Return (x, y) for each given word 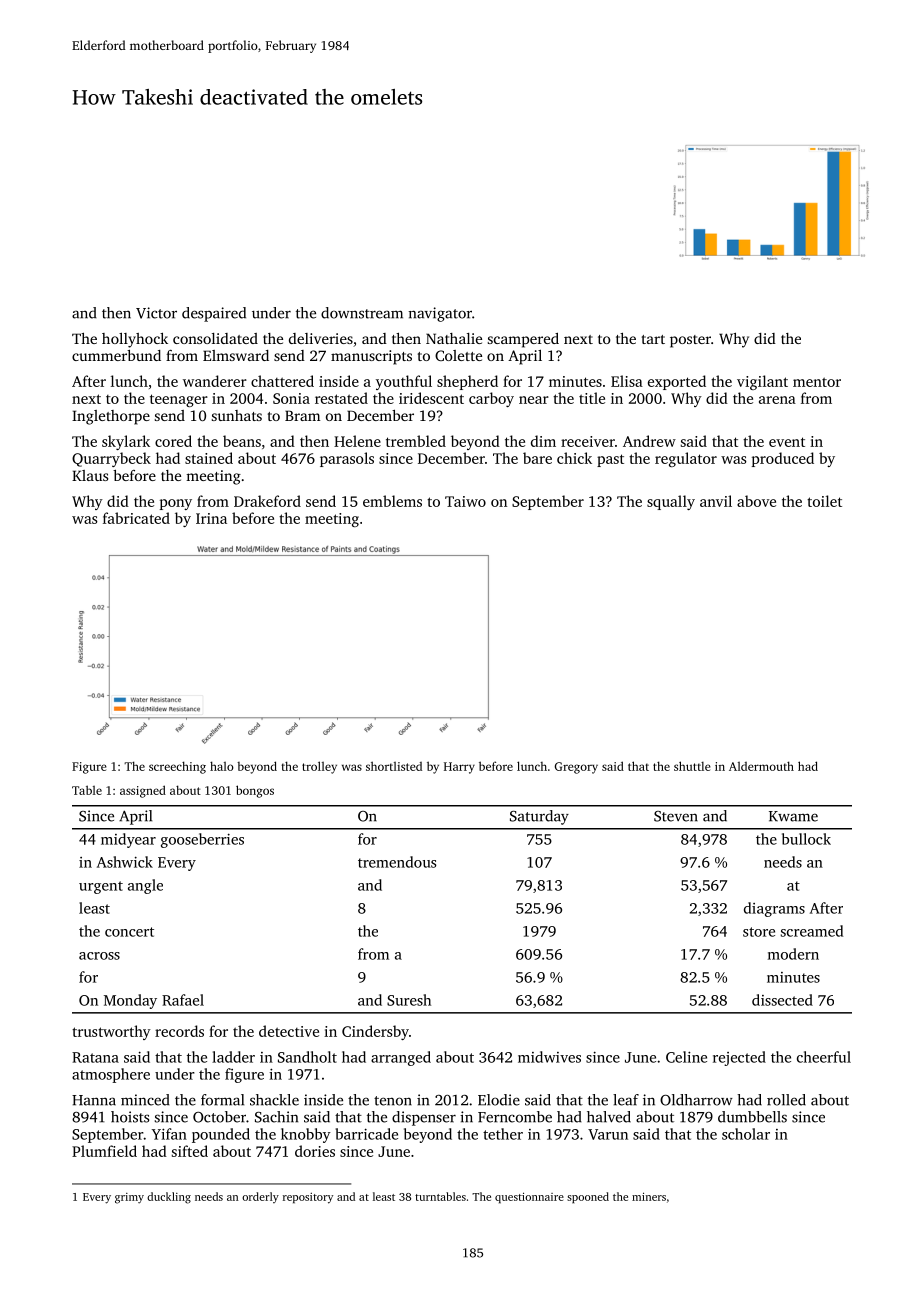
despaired (214, 314)
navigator (440, 314)
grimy (129, 1198)
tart (653, 339)
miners (649, 1196)
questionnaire (529, 1198)
